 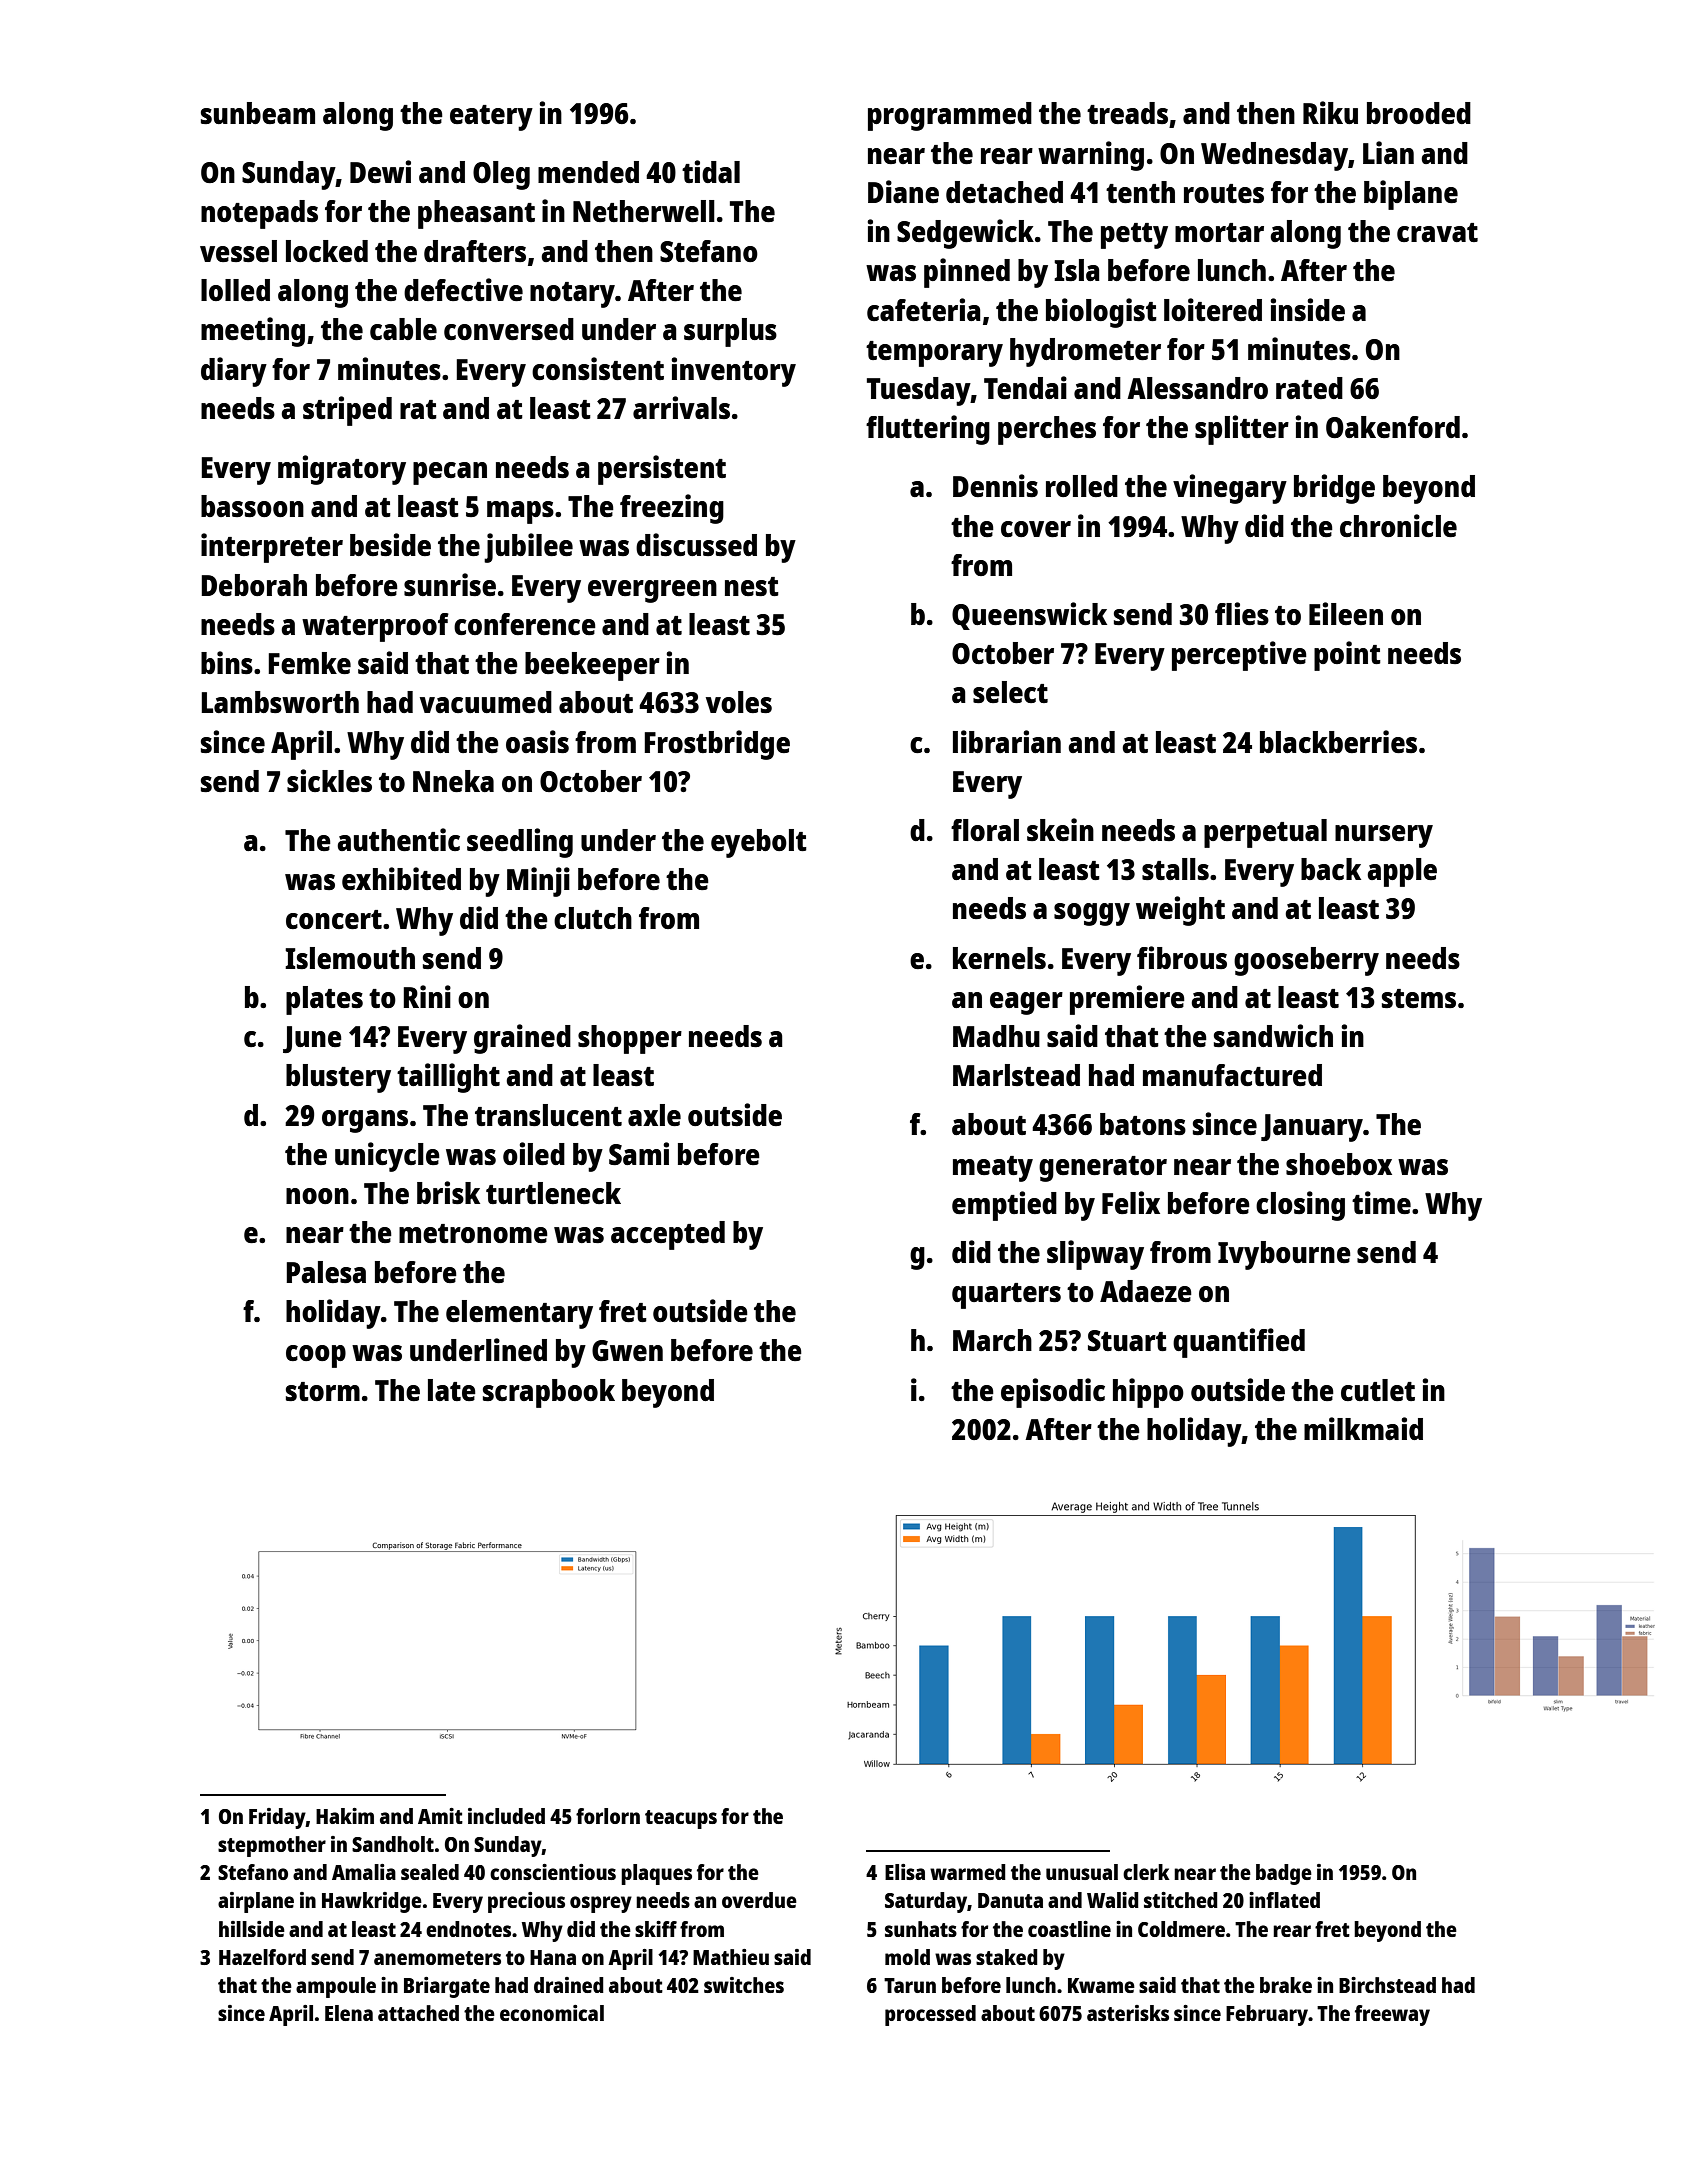 What do you see at coordinates (349, 2013) in the screenshot?
I see `Elena` at bounding box center [349, 2013].
